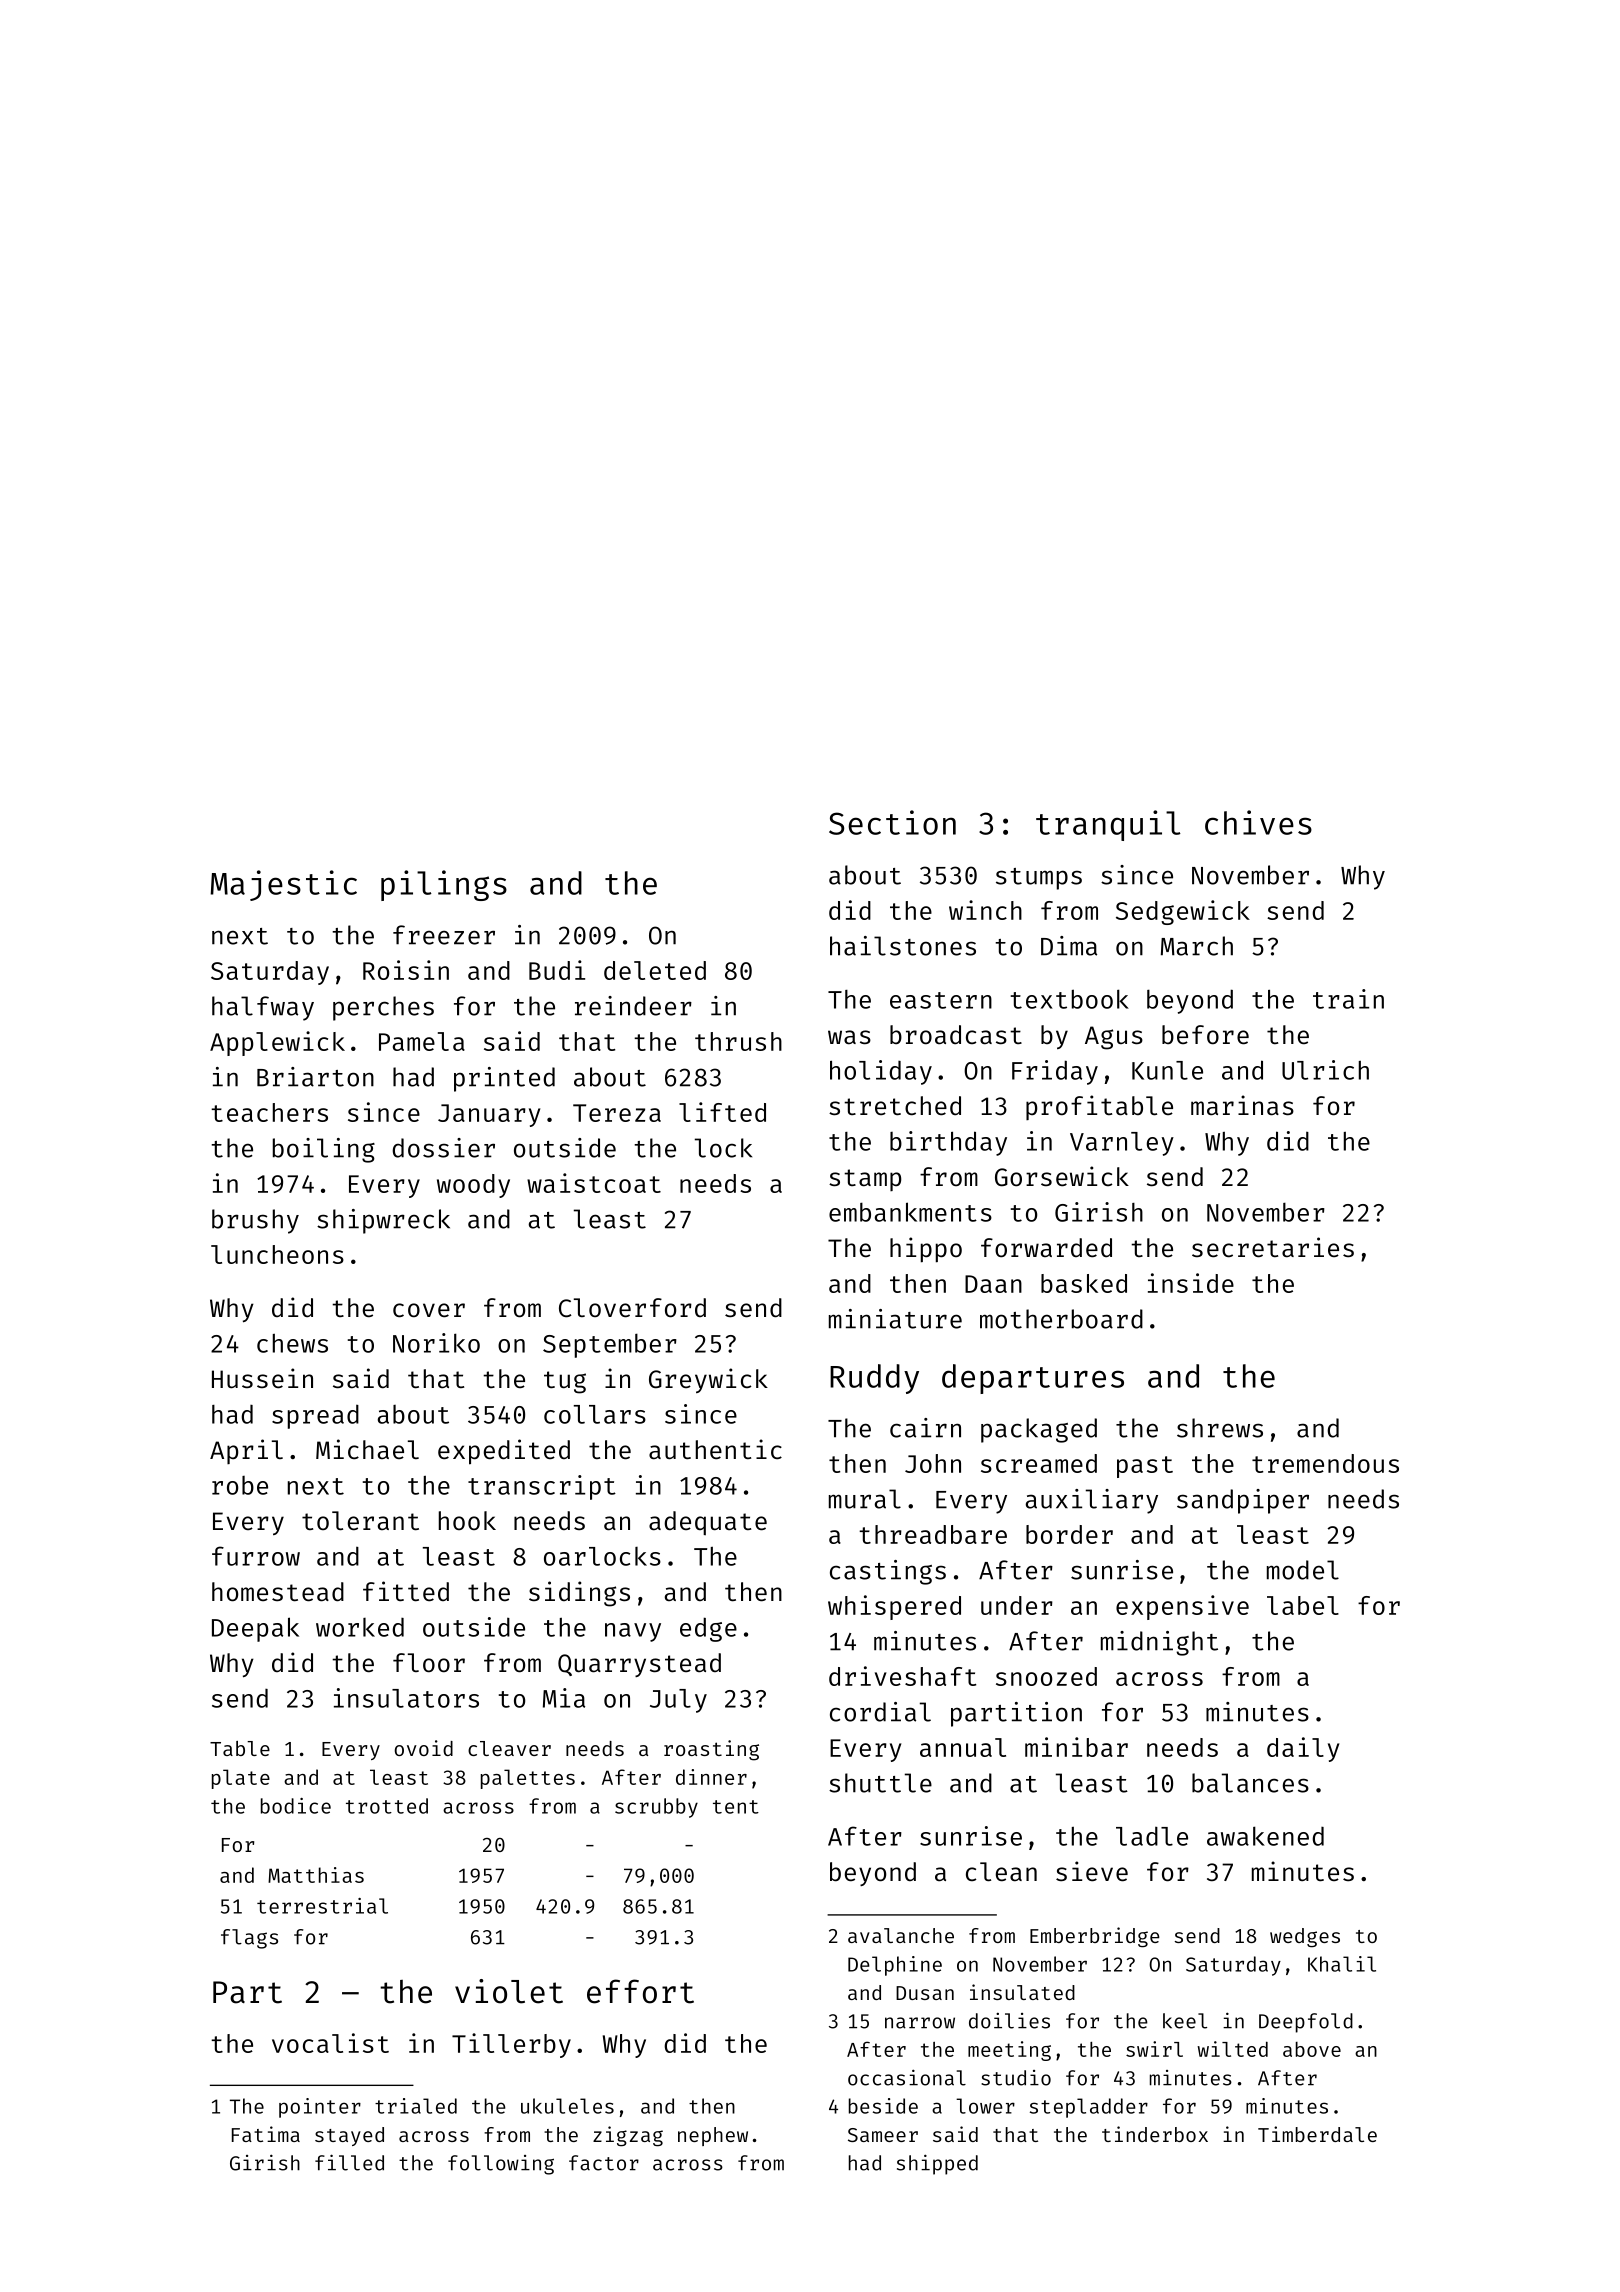  What do you see at coordinates (444, 885) in the document?
I see `pilings` at bounding box center [444, 885].
